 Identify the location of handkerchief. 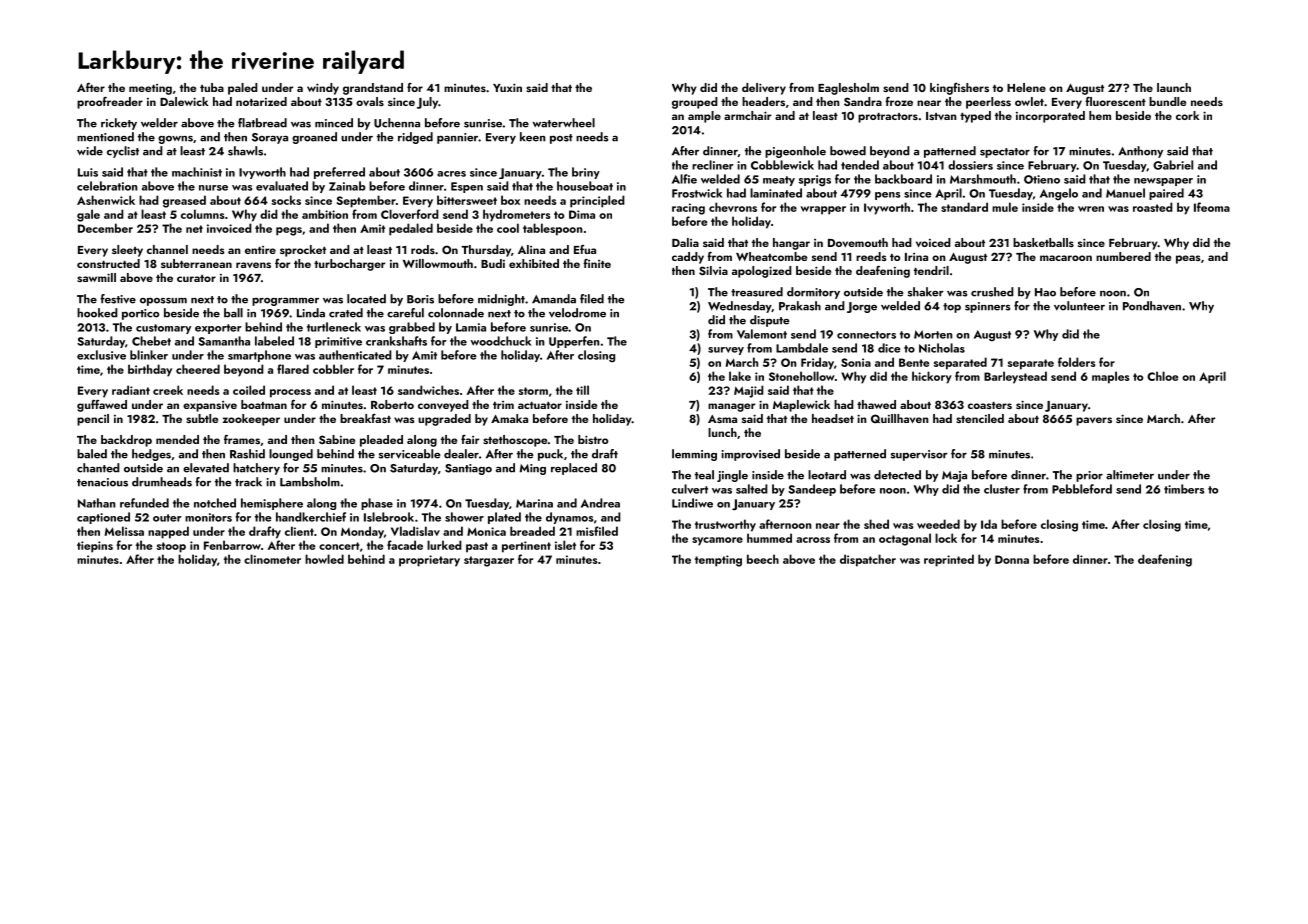
(311, 517).
